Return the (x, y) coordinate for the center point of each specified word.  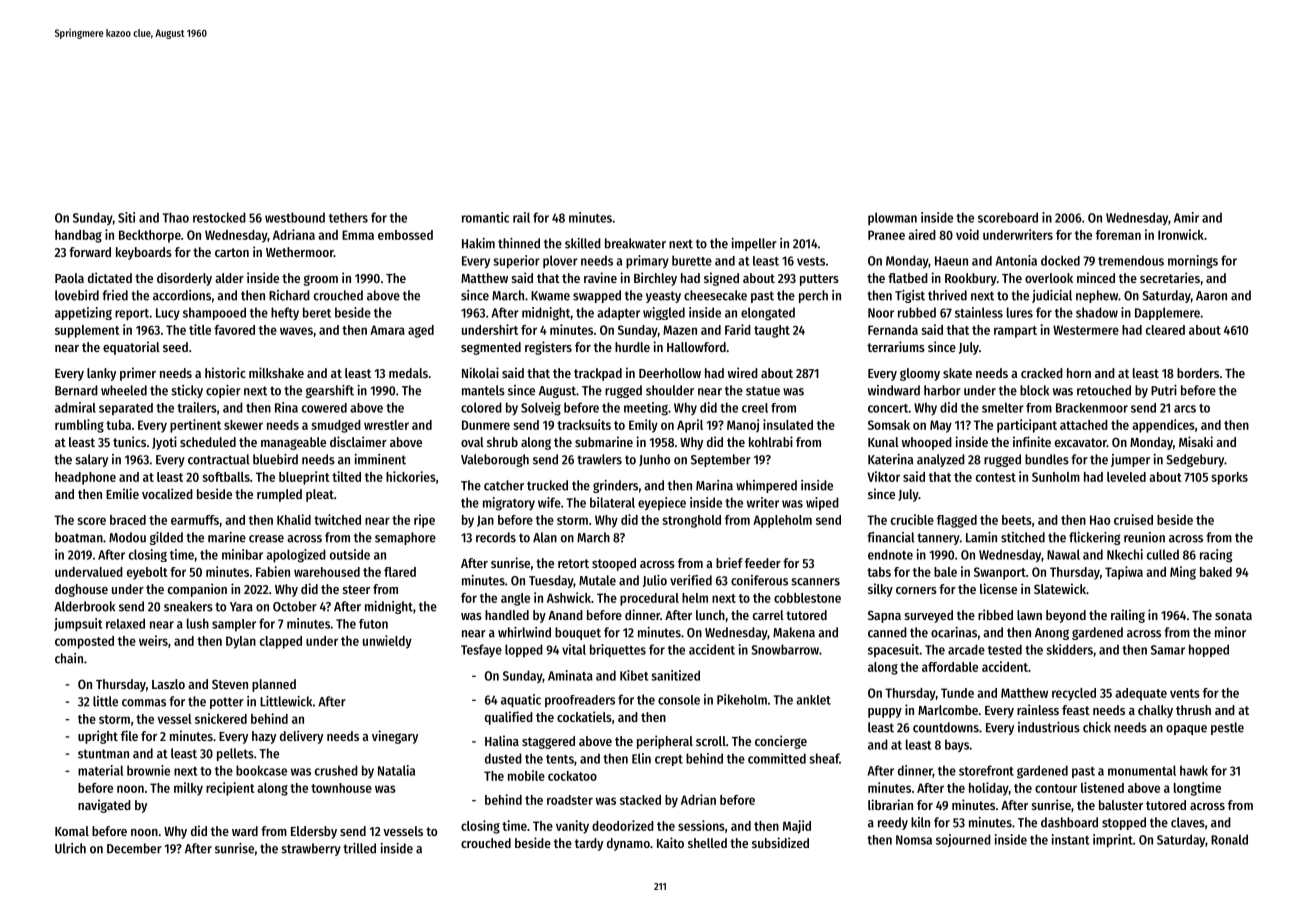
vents (1185, 693)
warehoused (327, 572)
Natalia (396, 770)
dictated (110, 277)
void (967, 234)
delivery (301, 737)
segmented (491, 348)
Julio (655, 581)
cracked (1042, 373)
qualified (509, 718)
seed (175, 347)
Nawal (1063, 554)
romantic (485, 217)
